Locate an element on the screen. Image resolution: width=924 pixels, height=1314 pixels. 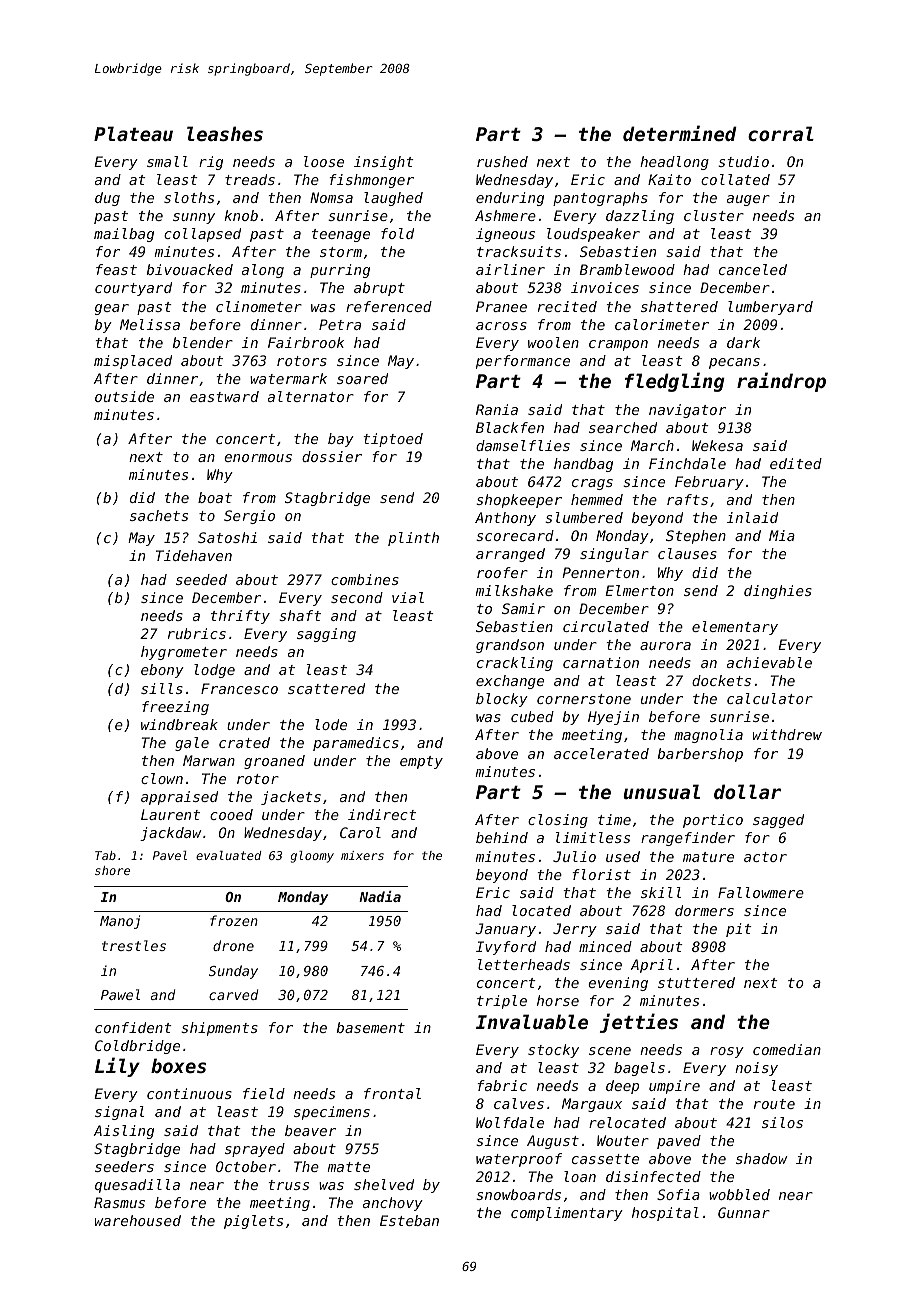
Plateau is located at coordinates (133, 133).
